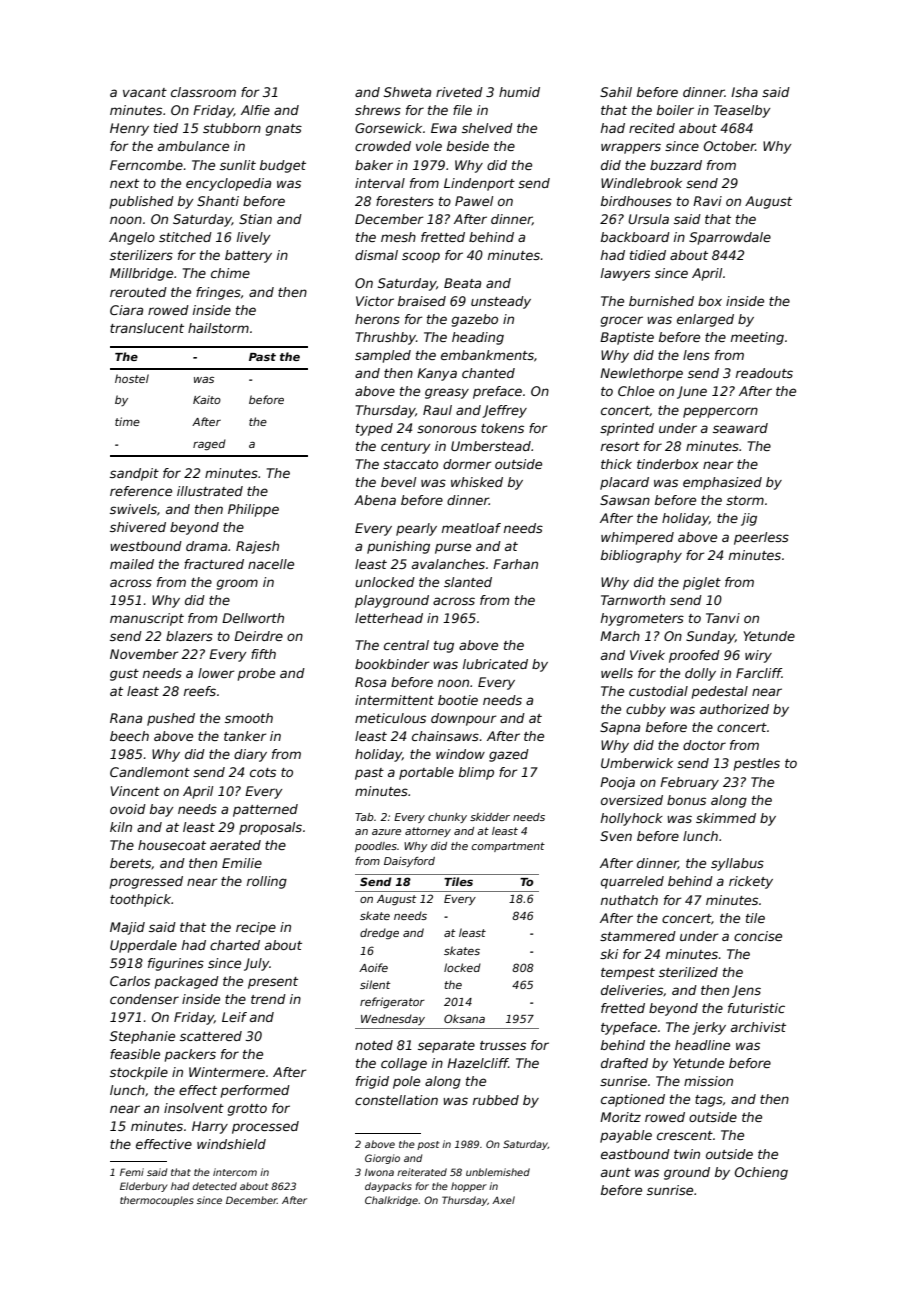 This document has height=1316, width=908. What do you see at coordinates (503, 1045) in the document?
I see `trusses` at bounding box center [503, 1045].
